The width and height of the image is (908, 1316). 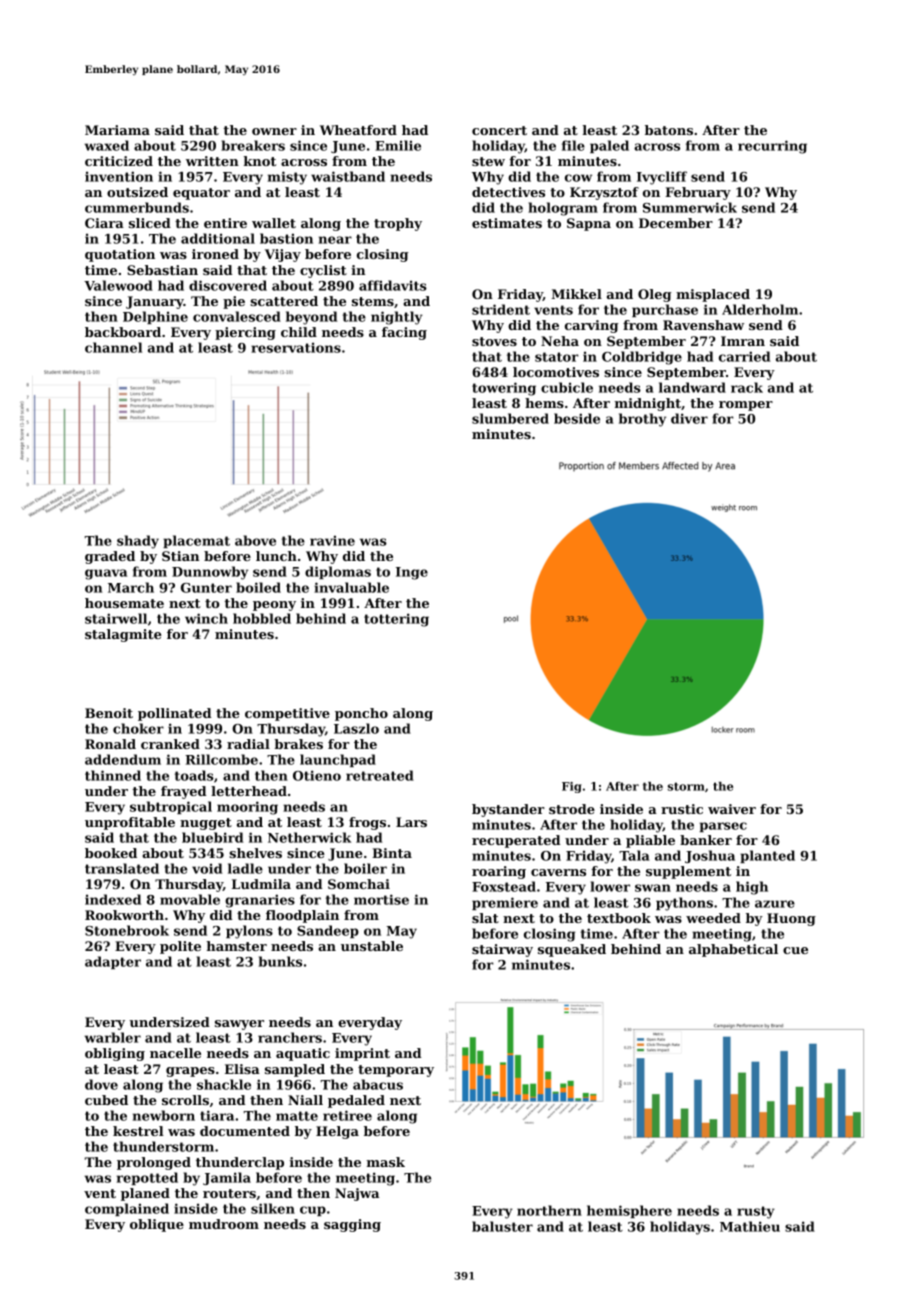 What do you see at coordinates (732, 809) in the image?
I see `waiver` at bounding box center [732, 809].
